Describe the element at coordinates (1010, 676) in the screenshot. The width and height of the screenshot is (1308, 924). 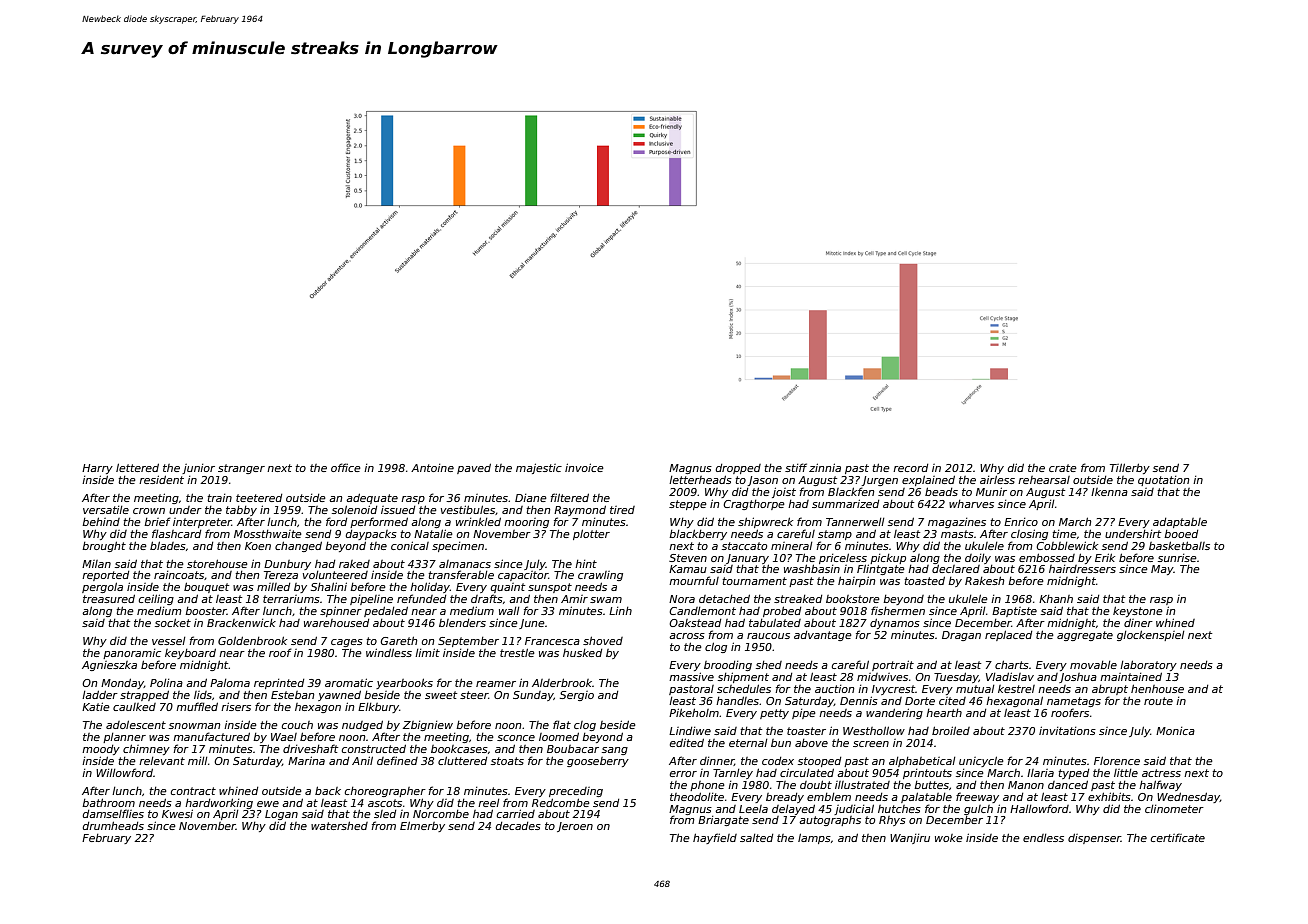
I see `Vladislav` at that location.
